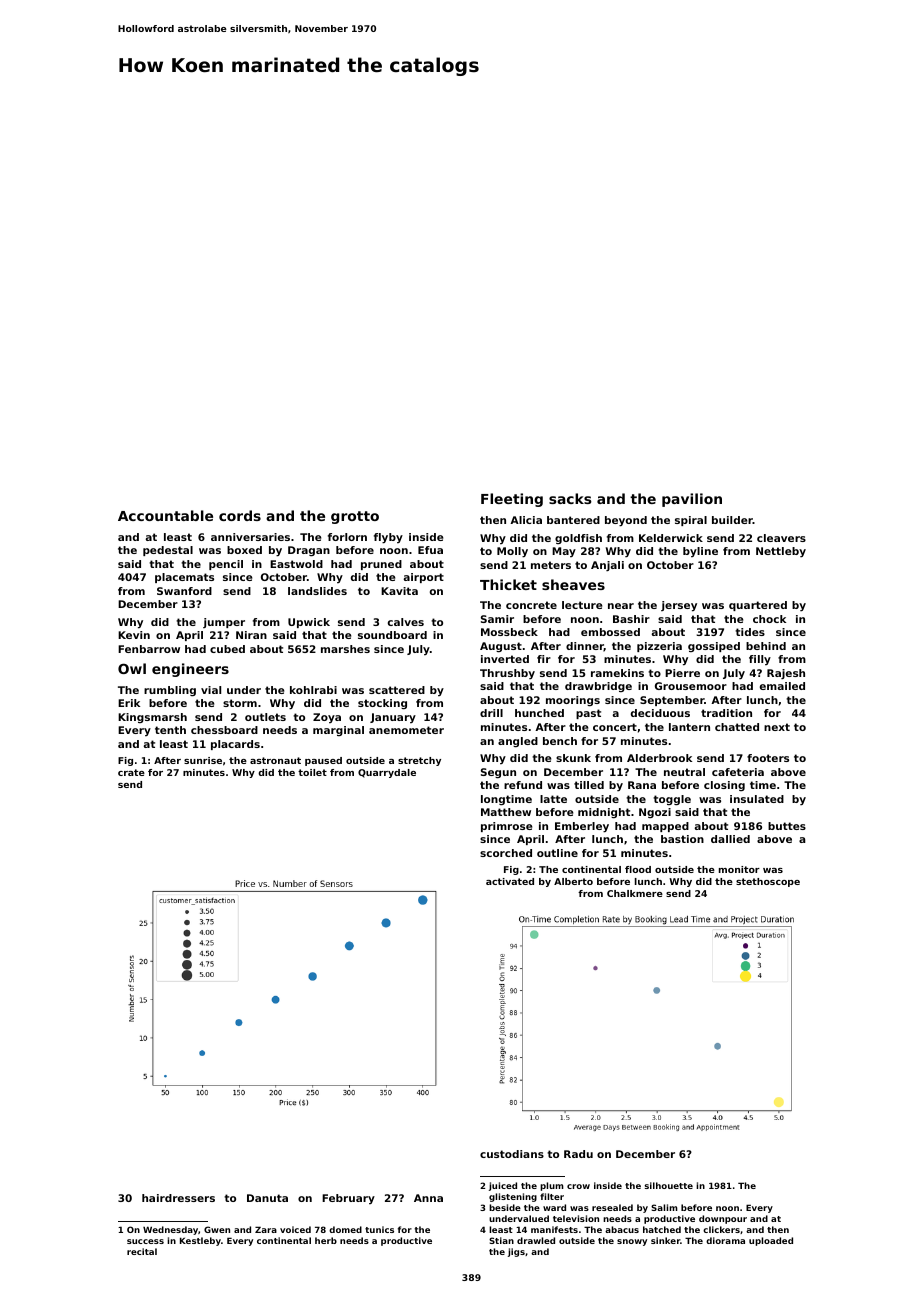 The image size is (924, 1308). I want to click on activated, so click(510, 881).
